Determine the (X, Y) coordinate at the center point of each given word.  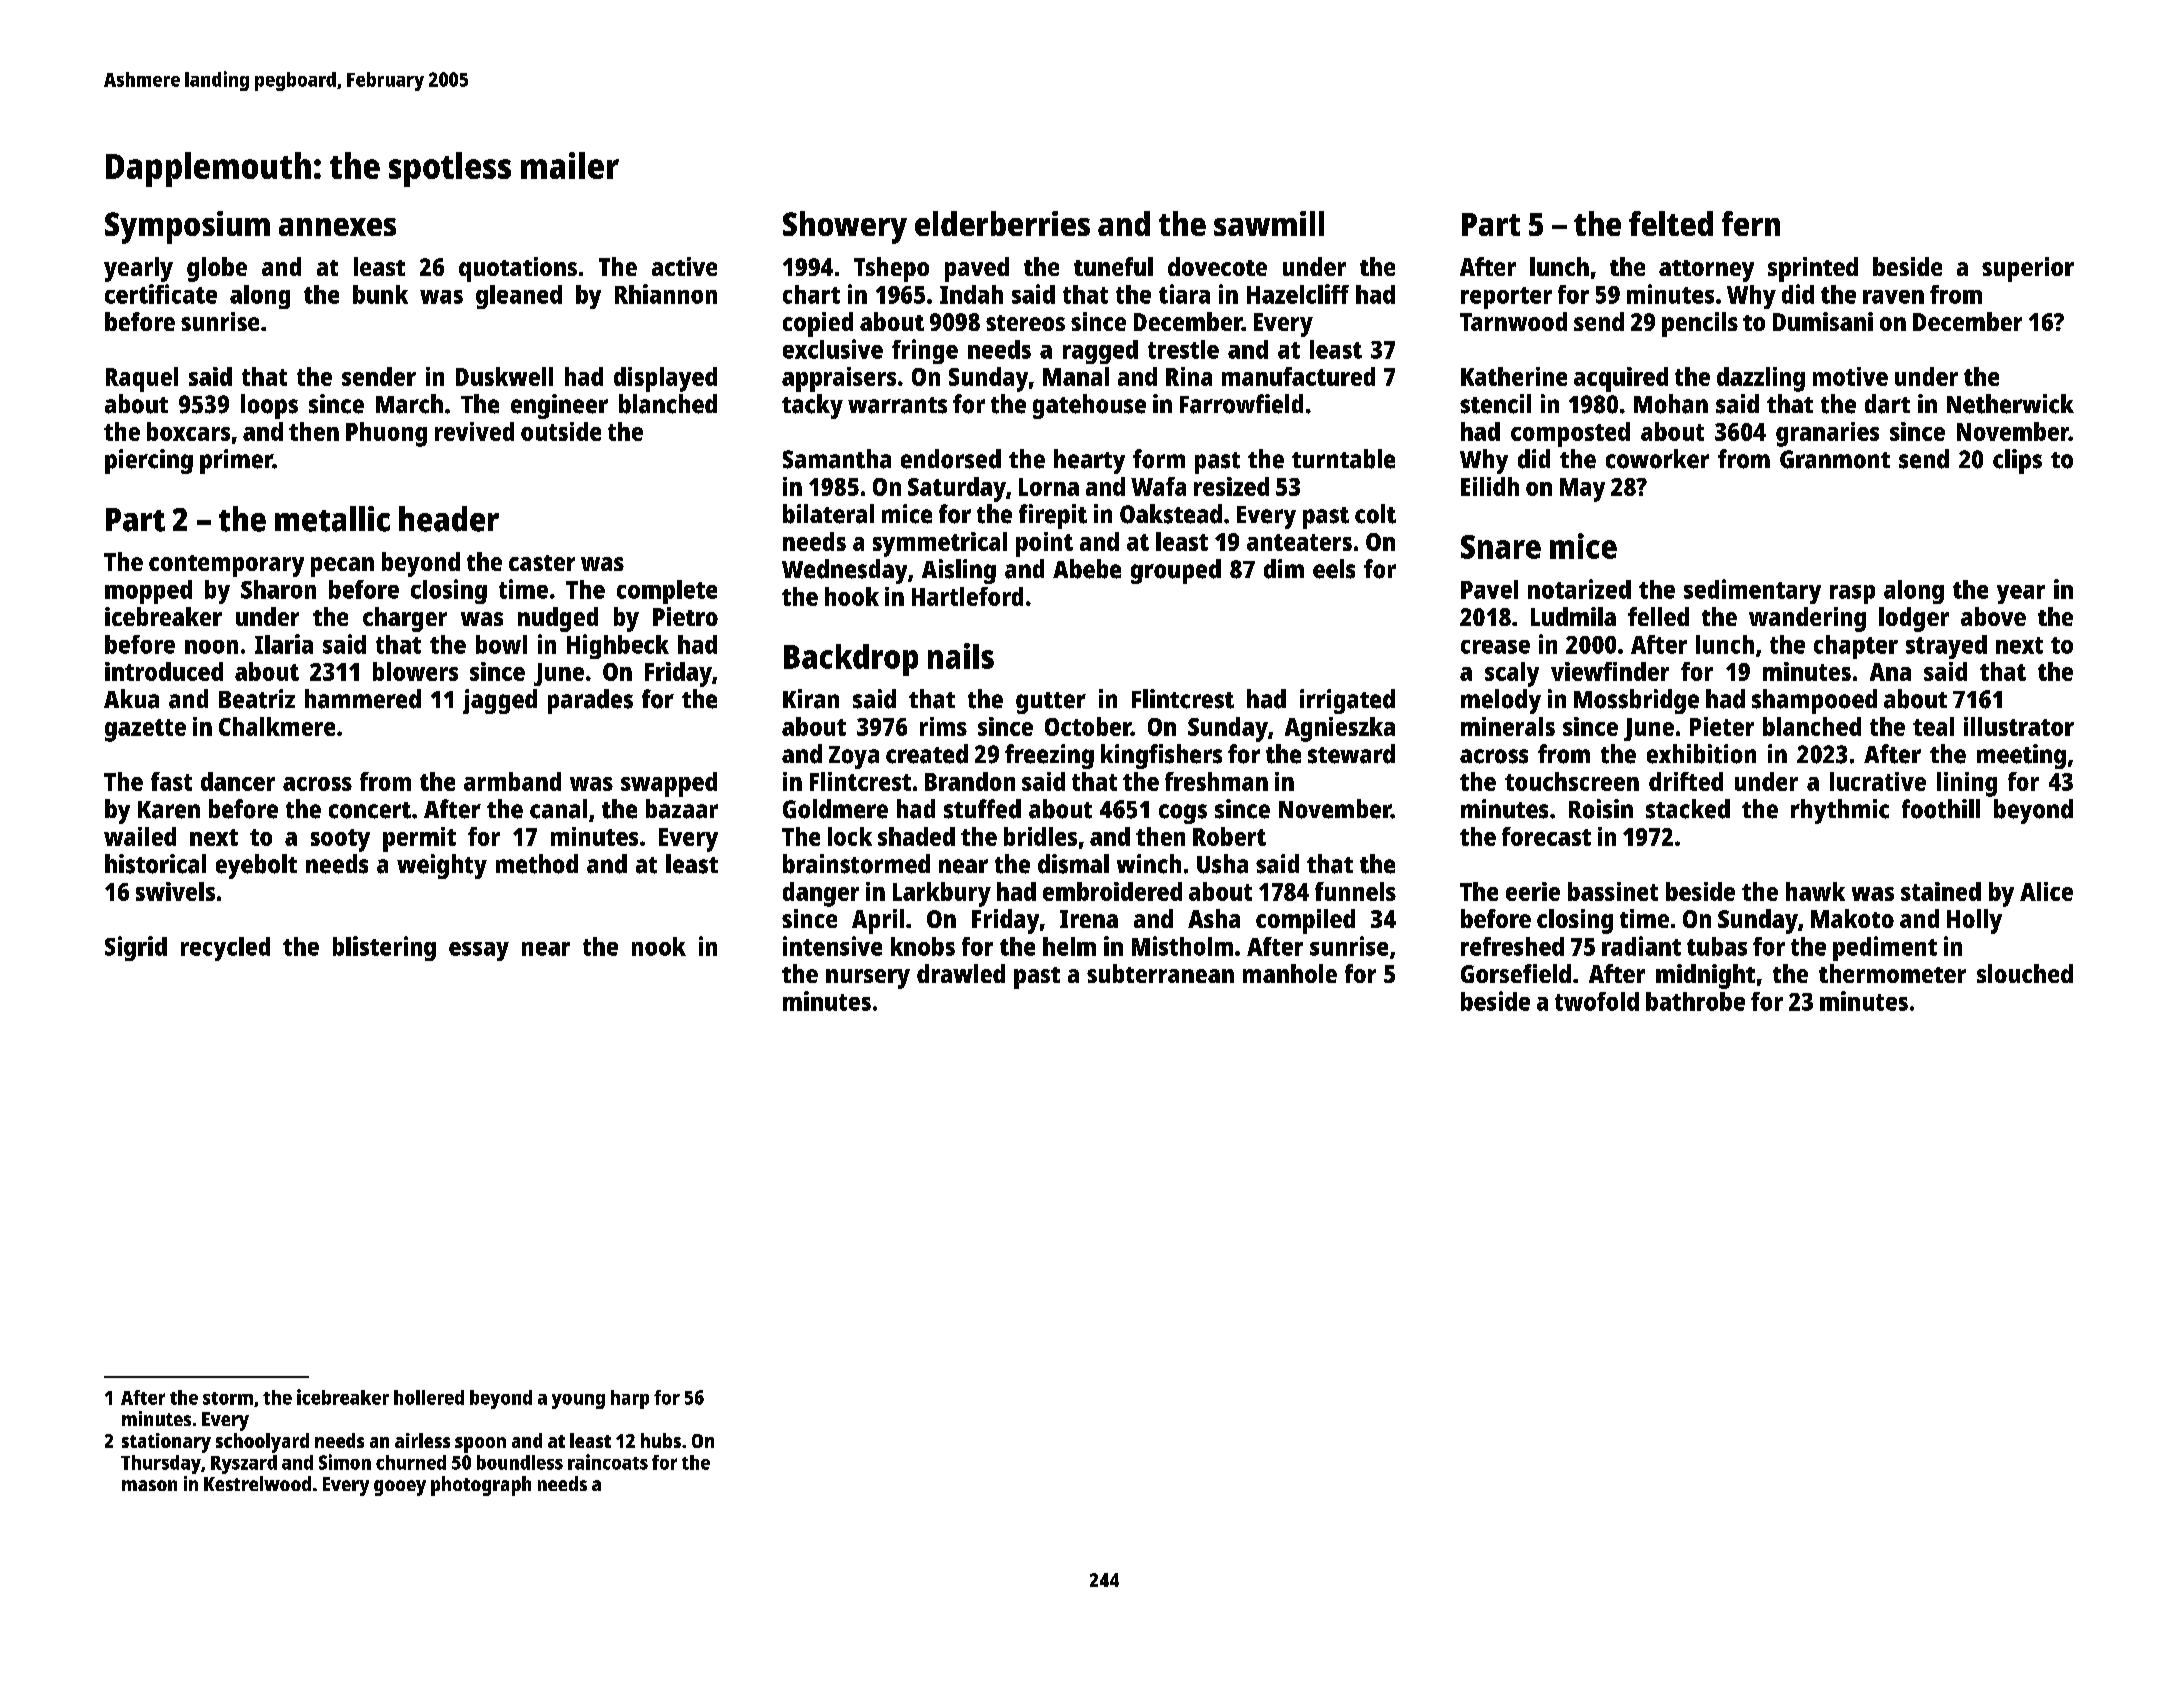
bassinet (1613, 891)
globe (217, 269)
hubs (661, 1440)
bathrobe (1695, 1001)
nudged (558, 619)
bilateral (828, 514)
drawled (961, 973)
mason (149, 1485)
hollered (429, 1397)
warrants (897, 405)
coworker (1657, 459)
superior (2028, 269)
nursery (868, 979)
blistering (384, 948)
